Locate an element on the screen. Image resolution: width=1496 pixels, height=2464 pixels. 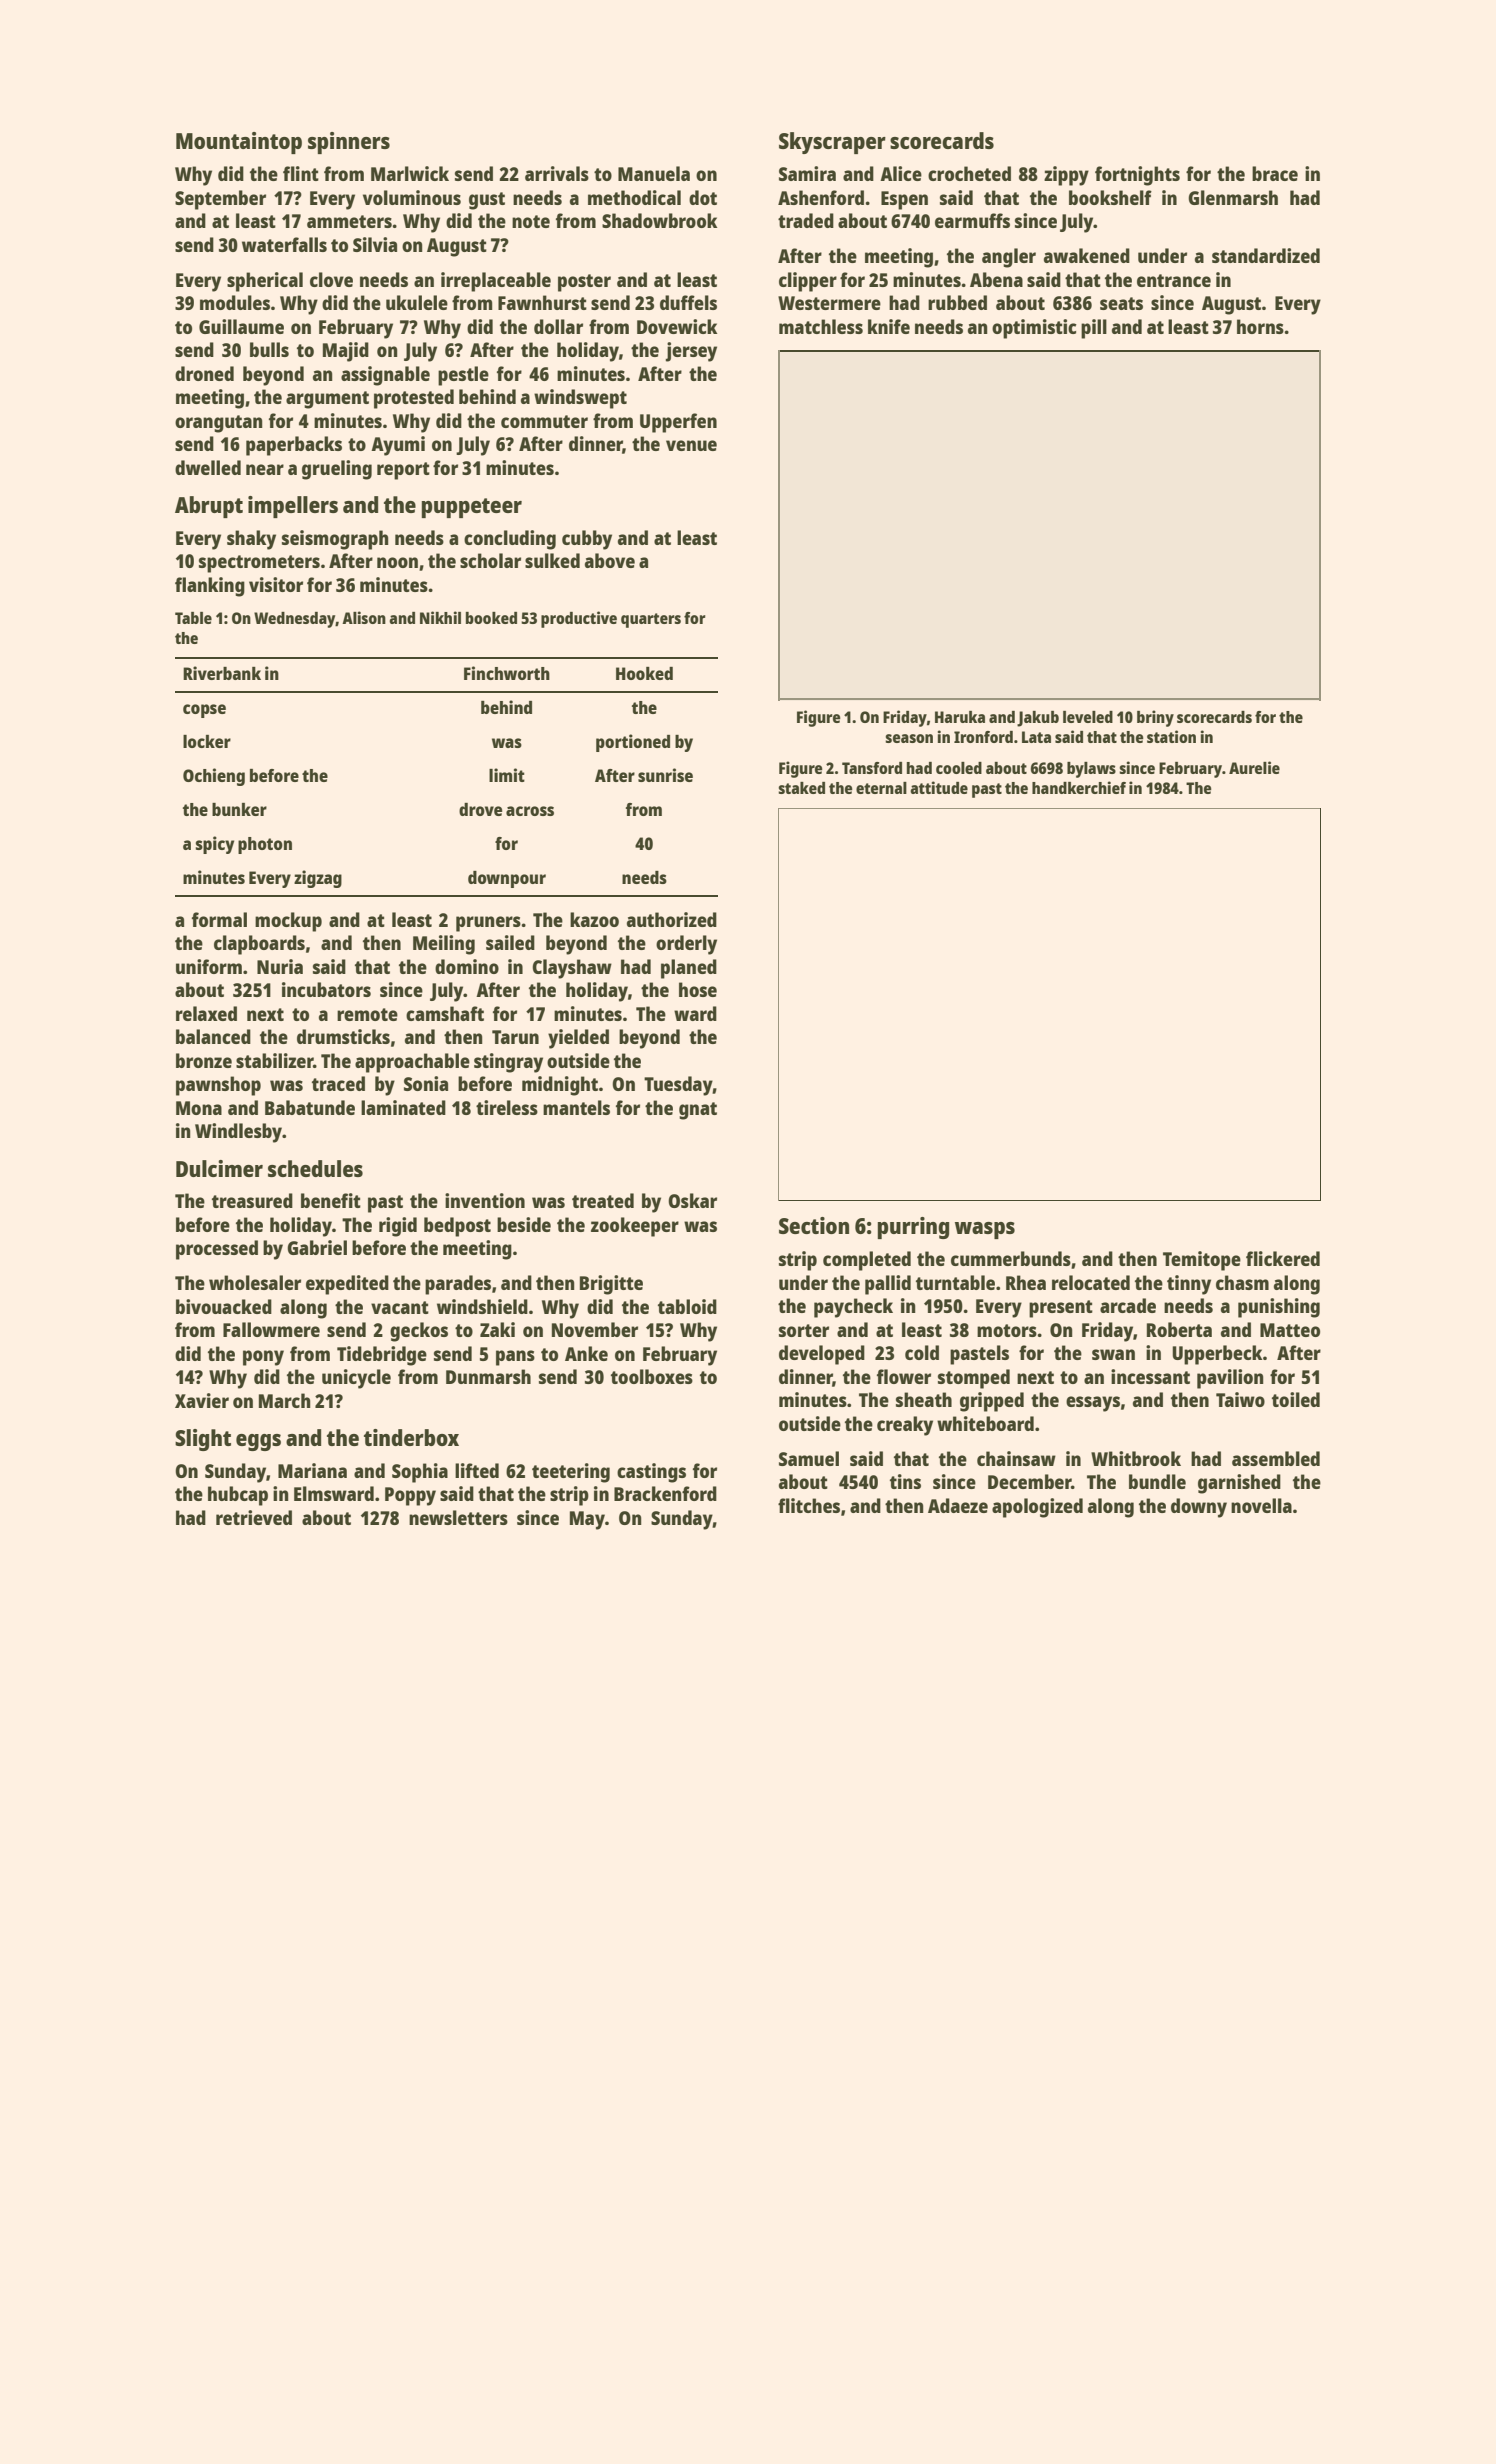
poster is located at coordinates (584, 283).
